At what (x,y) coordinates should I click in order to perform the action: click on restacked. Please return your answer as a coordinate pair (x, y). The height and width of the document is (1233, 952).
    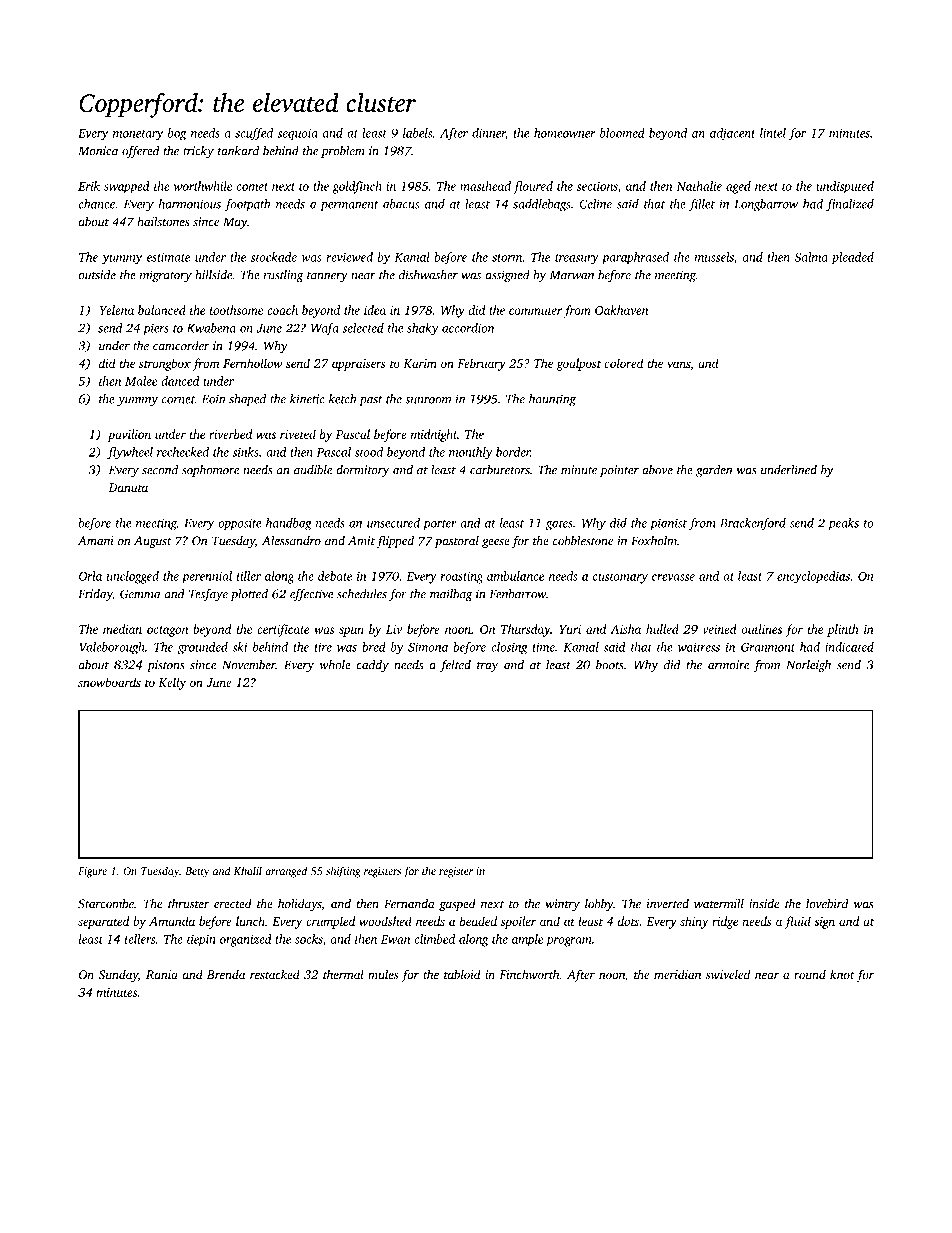
    Looking at the image, I should click on (275, 974).
